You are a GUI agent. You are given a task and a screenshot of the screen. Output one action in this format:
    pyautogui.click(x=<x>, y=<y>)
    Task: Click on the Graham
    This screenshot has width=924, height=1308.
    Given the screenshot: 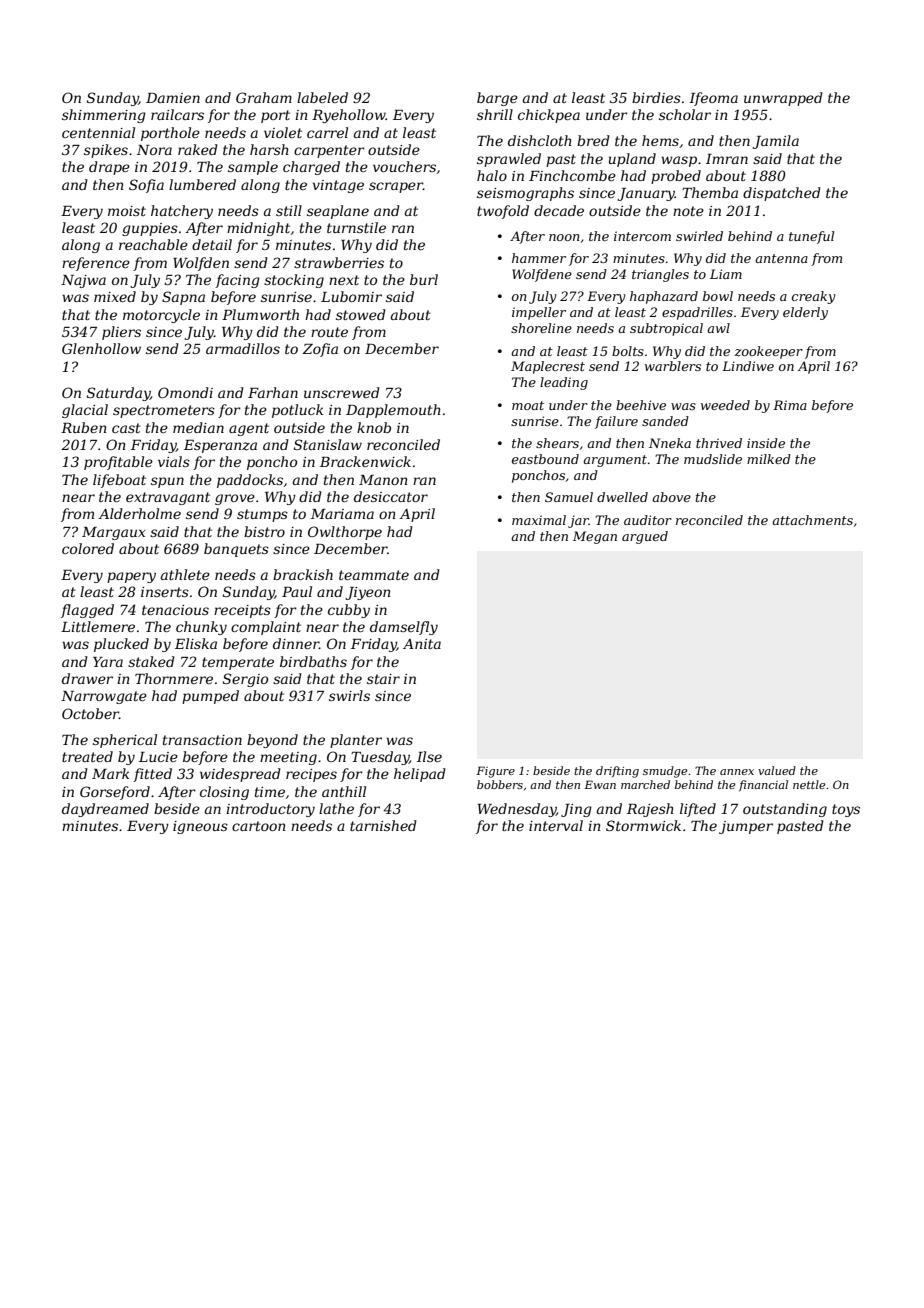 What is the action you would take?
    pyautogui.click(x=264, y=97)
